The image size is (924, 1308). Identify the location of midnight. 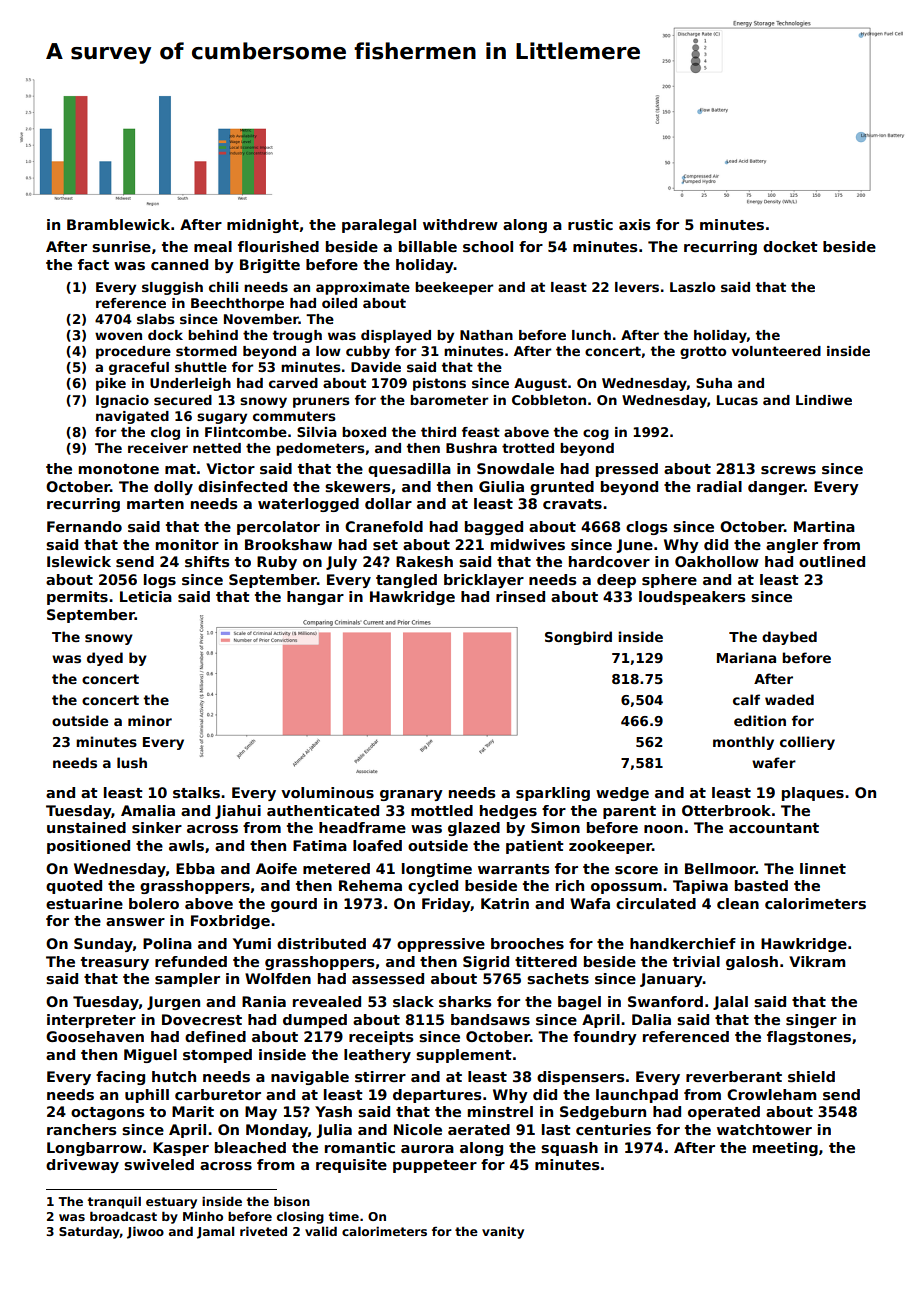
(263, 226).
